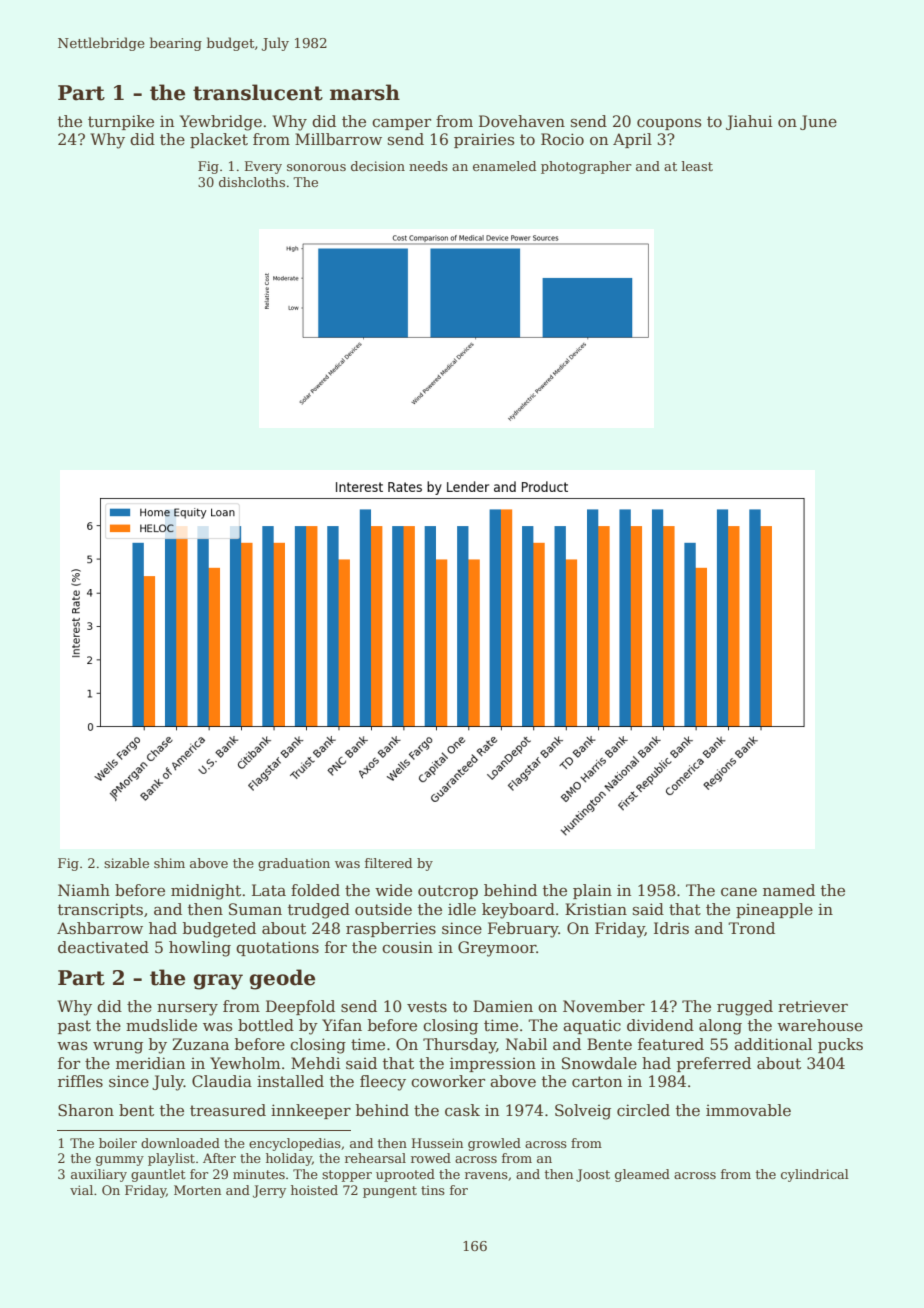 The image size is (924, 1308). What do you see at coordinates (433, 1190) in the page?
I see `tins` at bounding box center [433, 1190].
